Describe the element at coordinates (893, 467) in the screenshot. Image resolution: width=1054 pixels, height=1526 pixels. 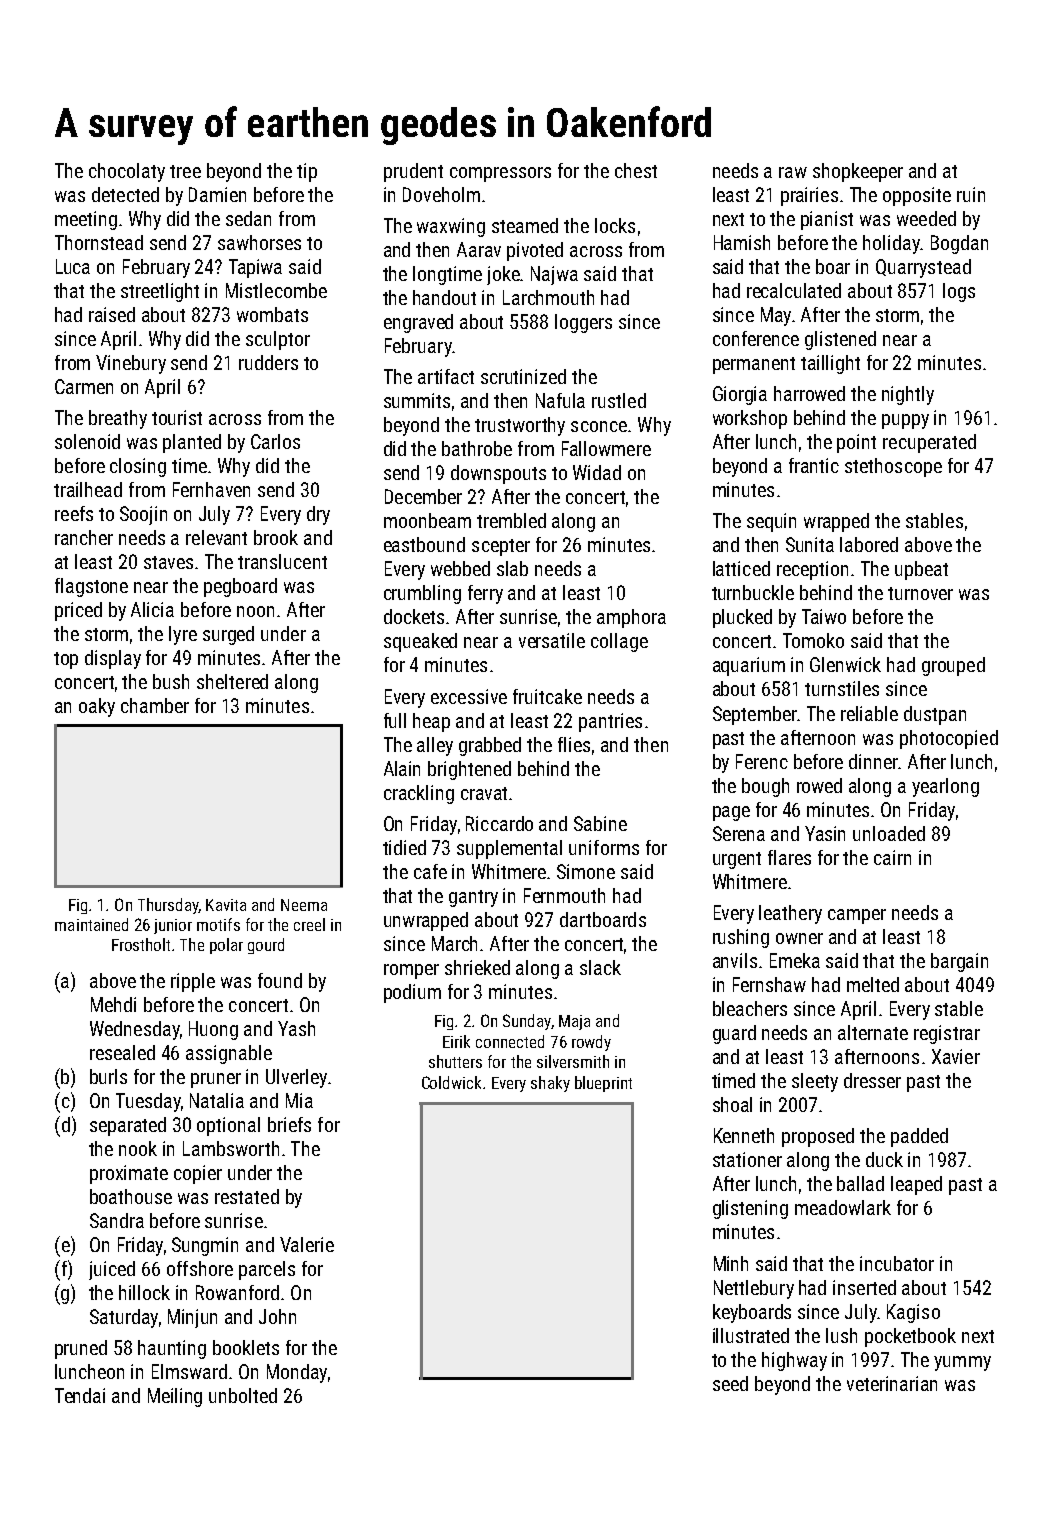
I see `stethoscope` at that location.
